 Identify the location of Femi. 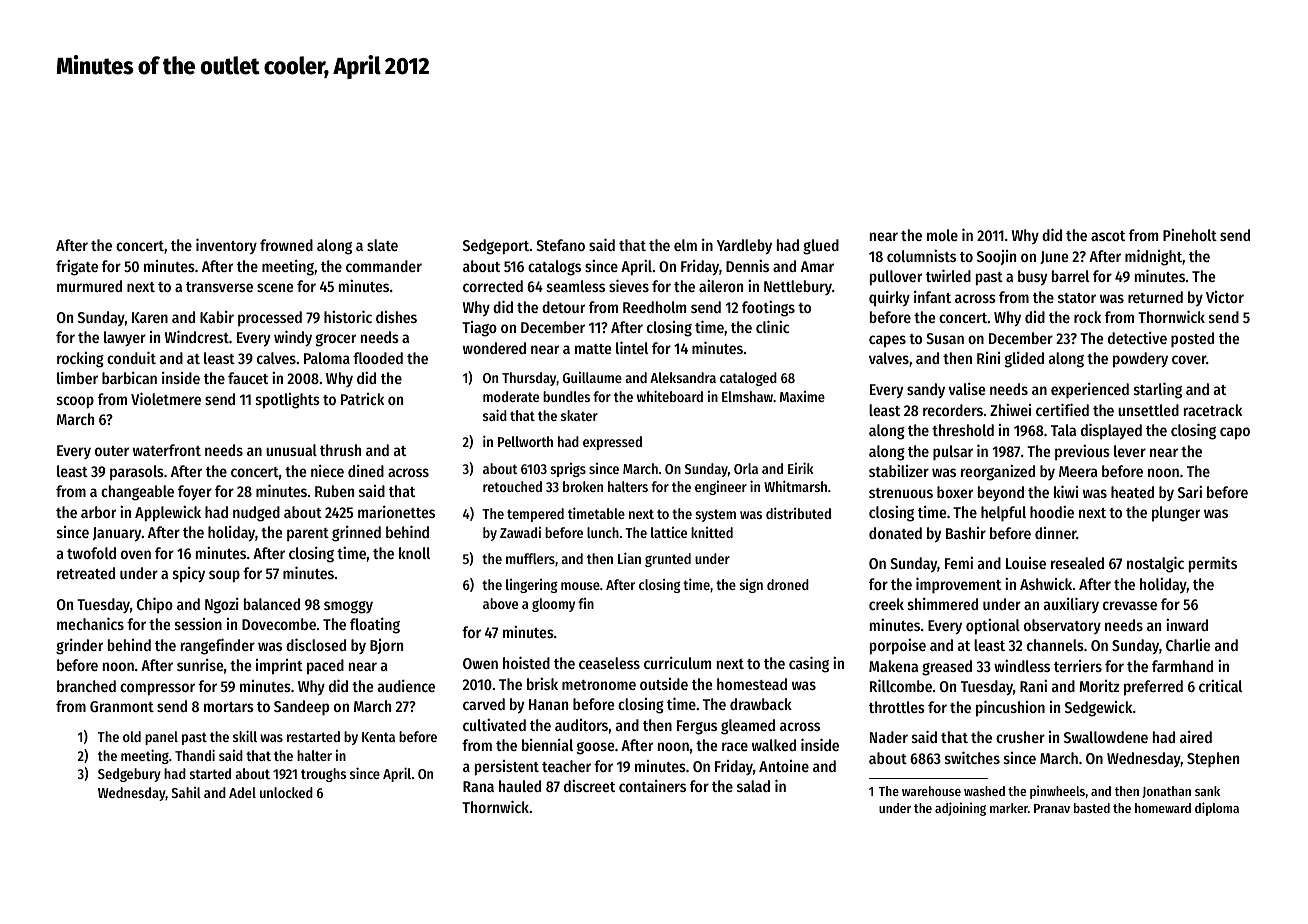
(959, 562).
